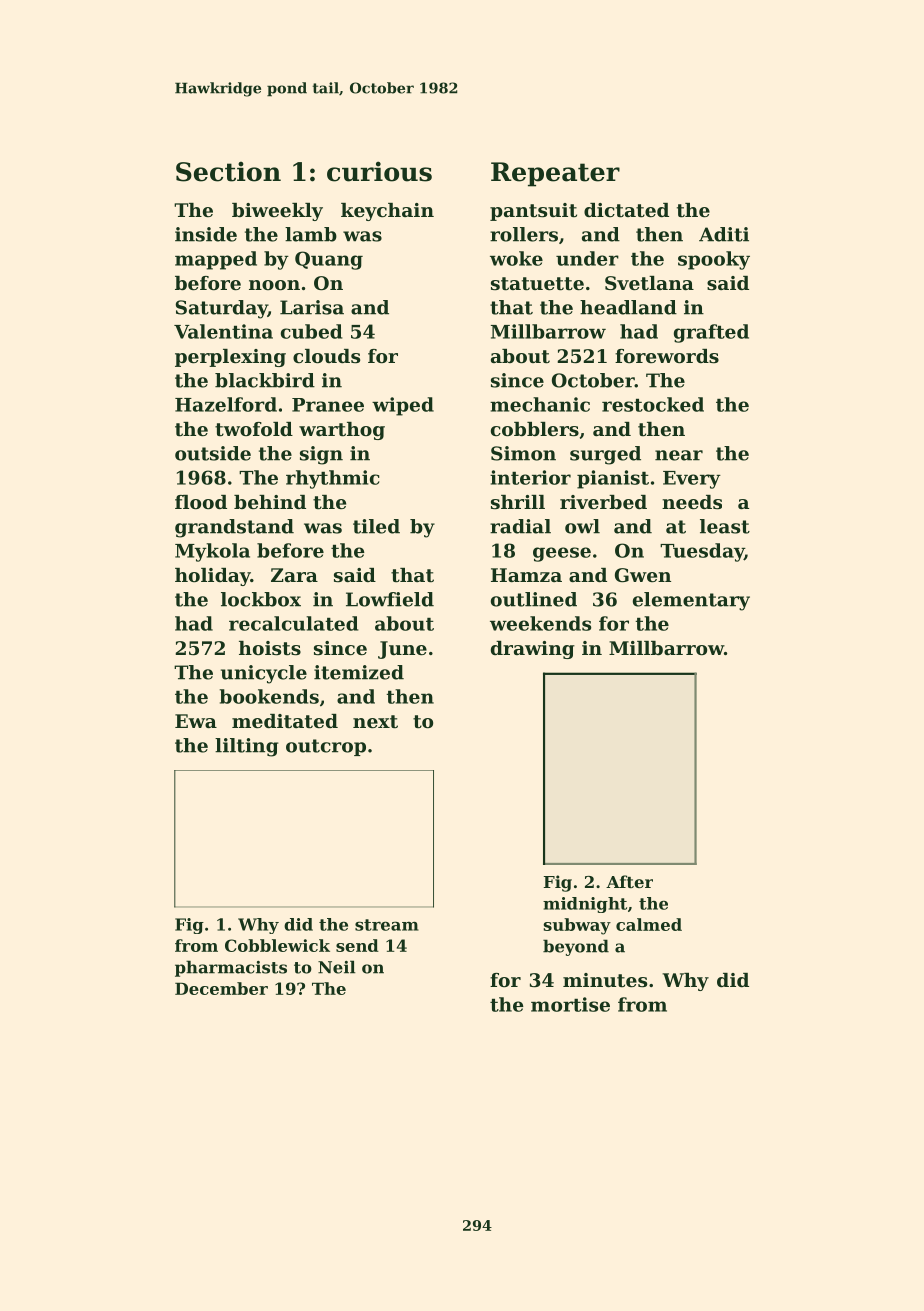 This screenshot has height=1311, width=924. What do you see at coordinates (231, 968) in the screenshot?
I see `pharmacists` at bounding box center [231, 968].
